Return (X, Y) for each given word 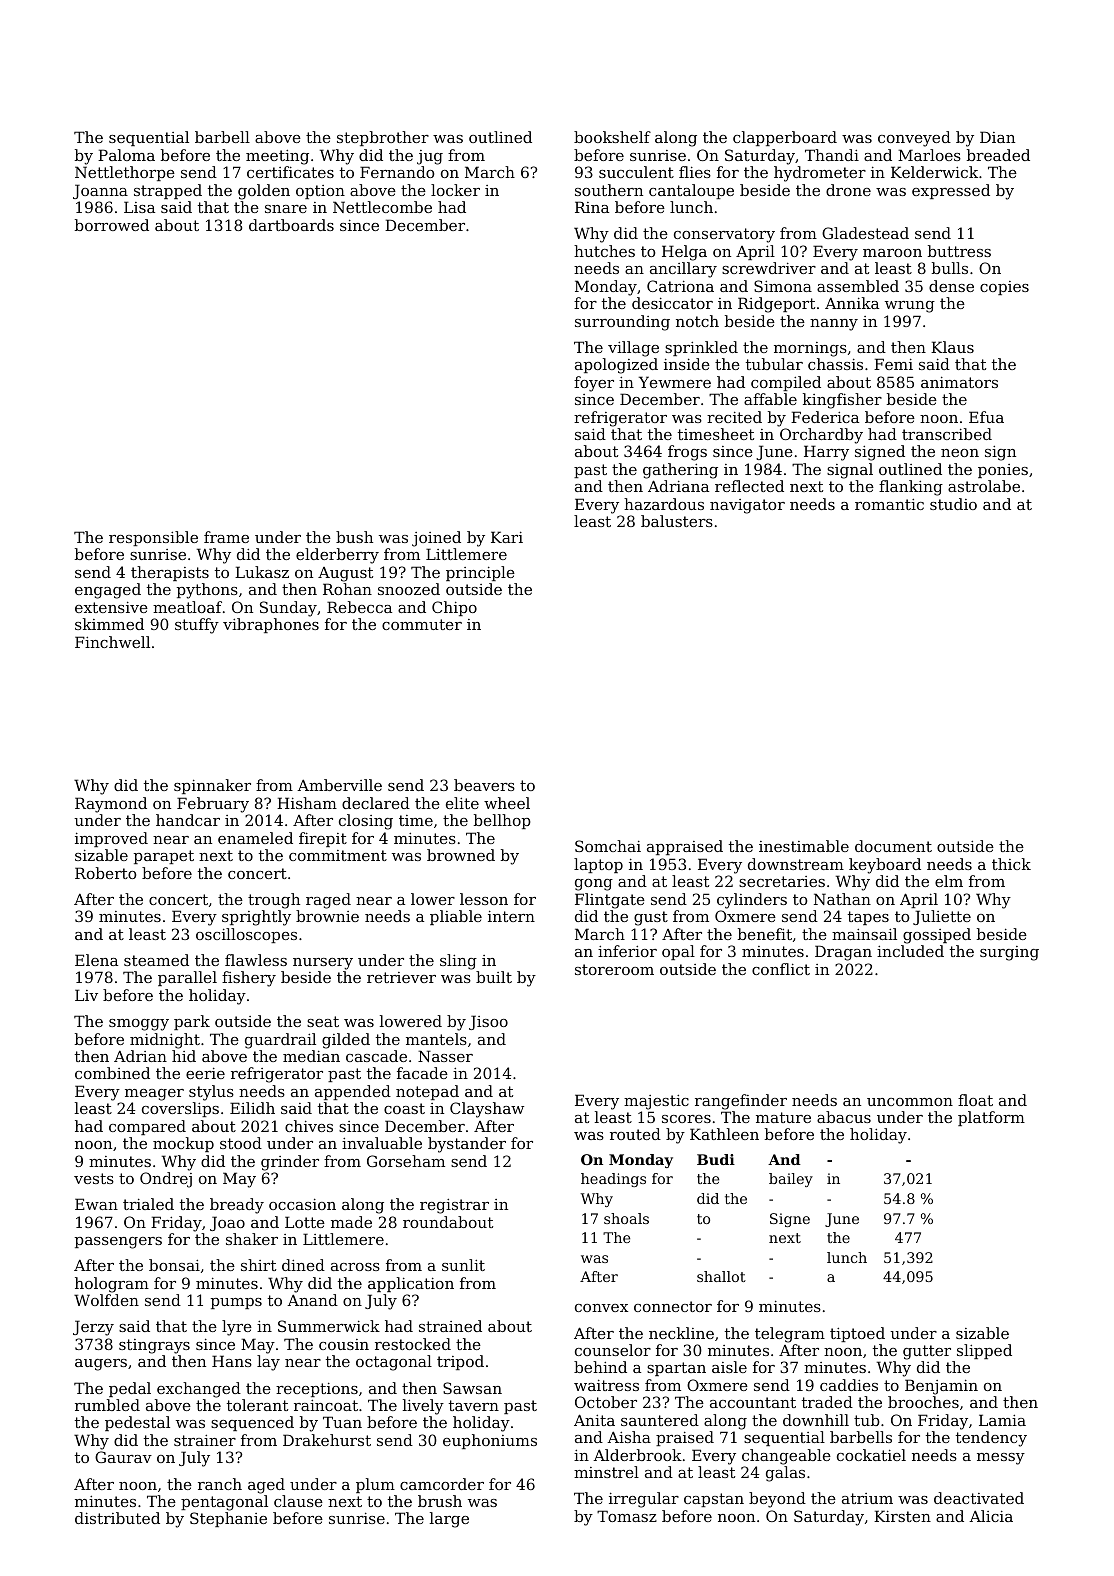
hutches (604, 251)
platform (991, 1118)
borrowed (112, 225)
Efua (986, 417)
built (494, 977)
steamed (156, 960)
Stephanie (228, 1519)
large (449, 1520)
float (975, 1100)
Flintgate (610, 901)
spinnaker (212, 786)
